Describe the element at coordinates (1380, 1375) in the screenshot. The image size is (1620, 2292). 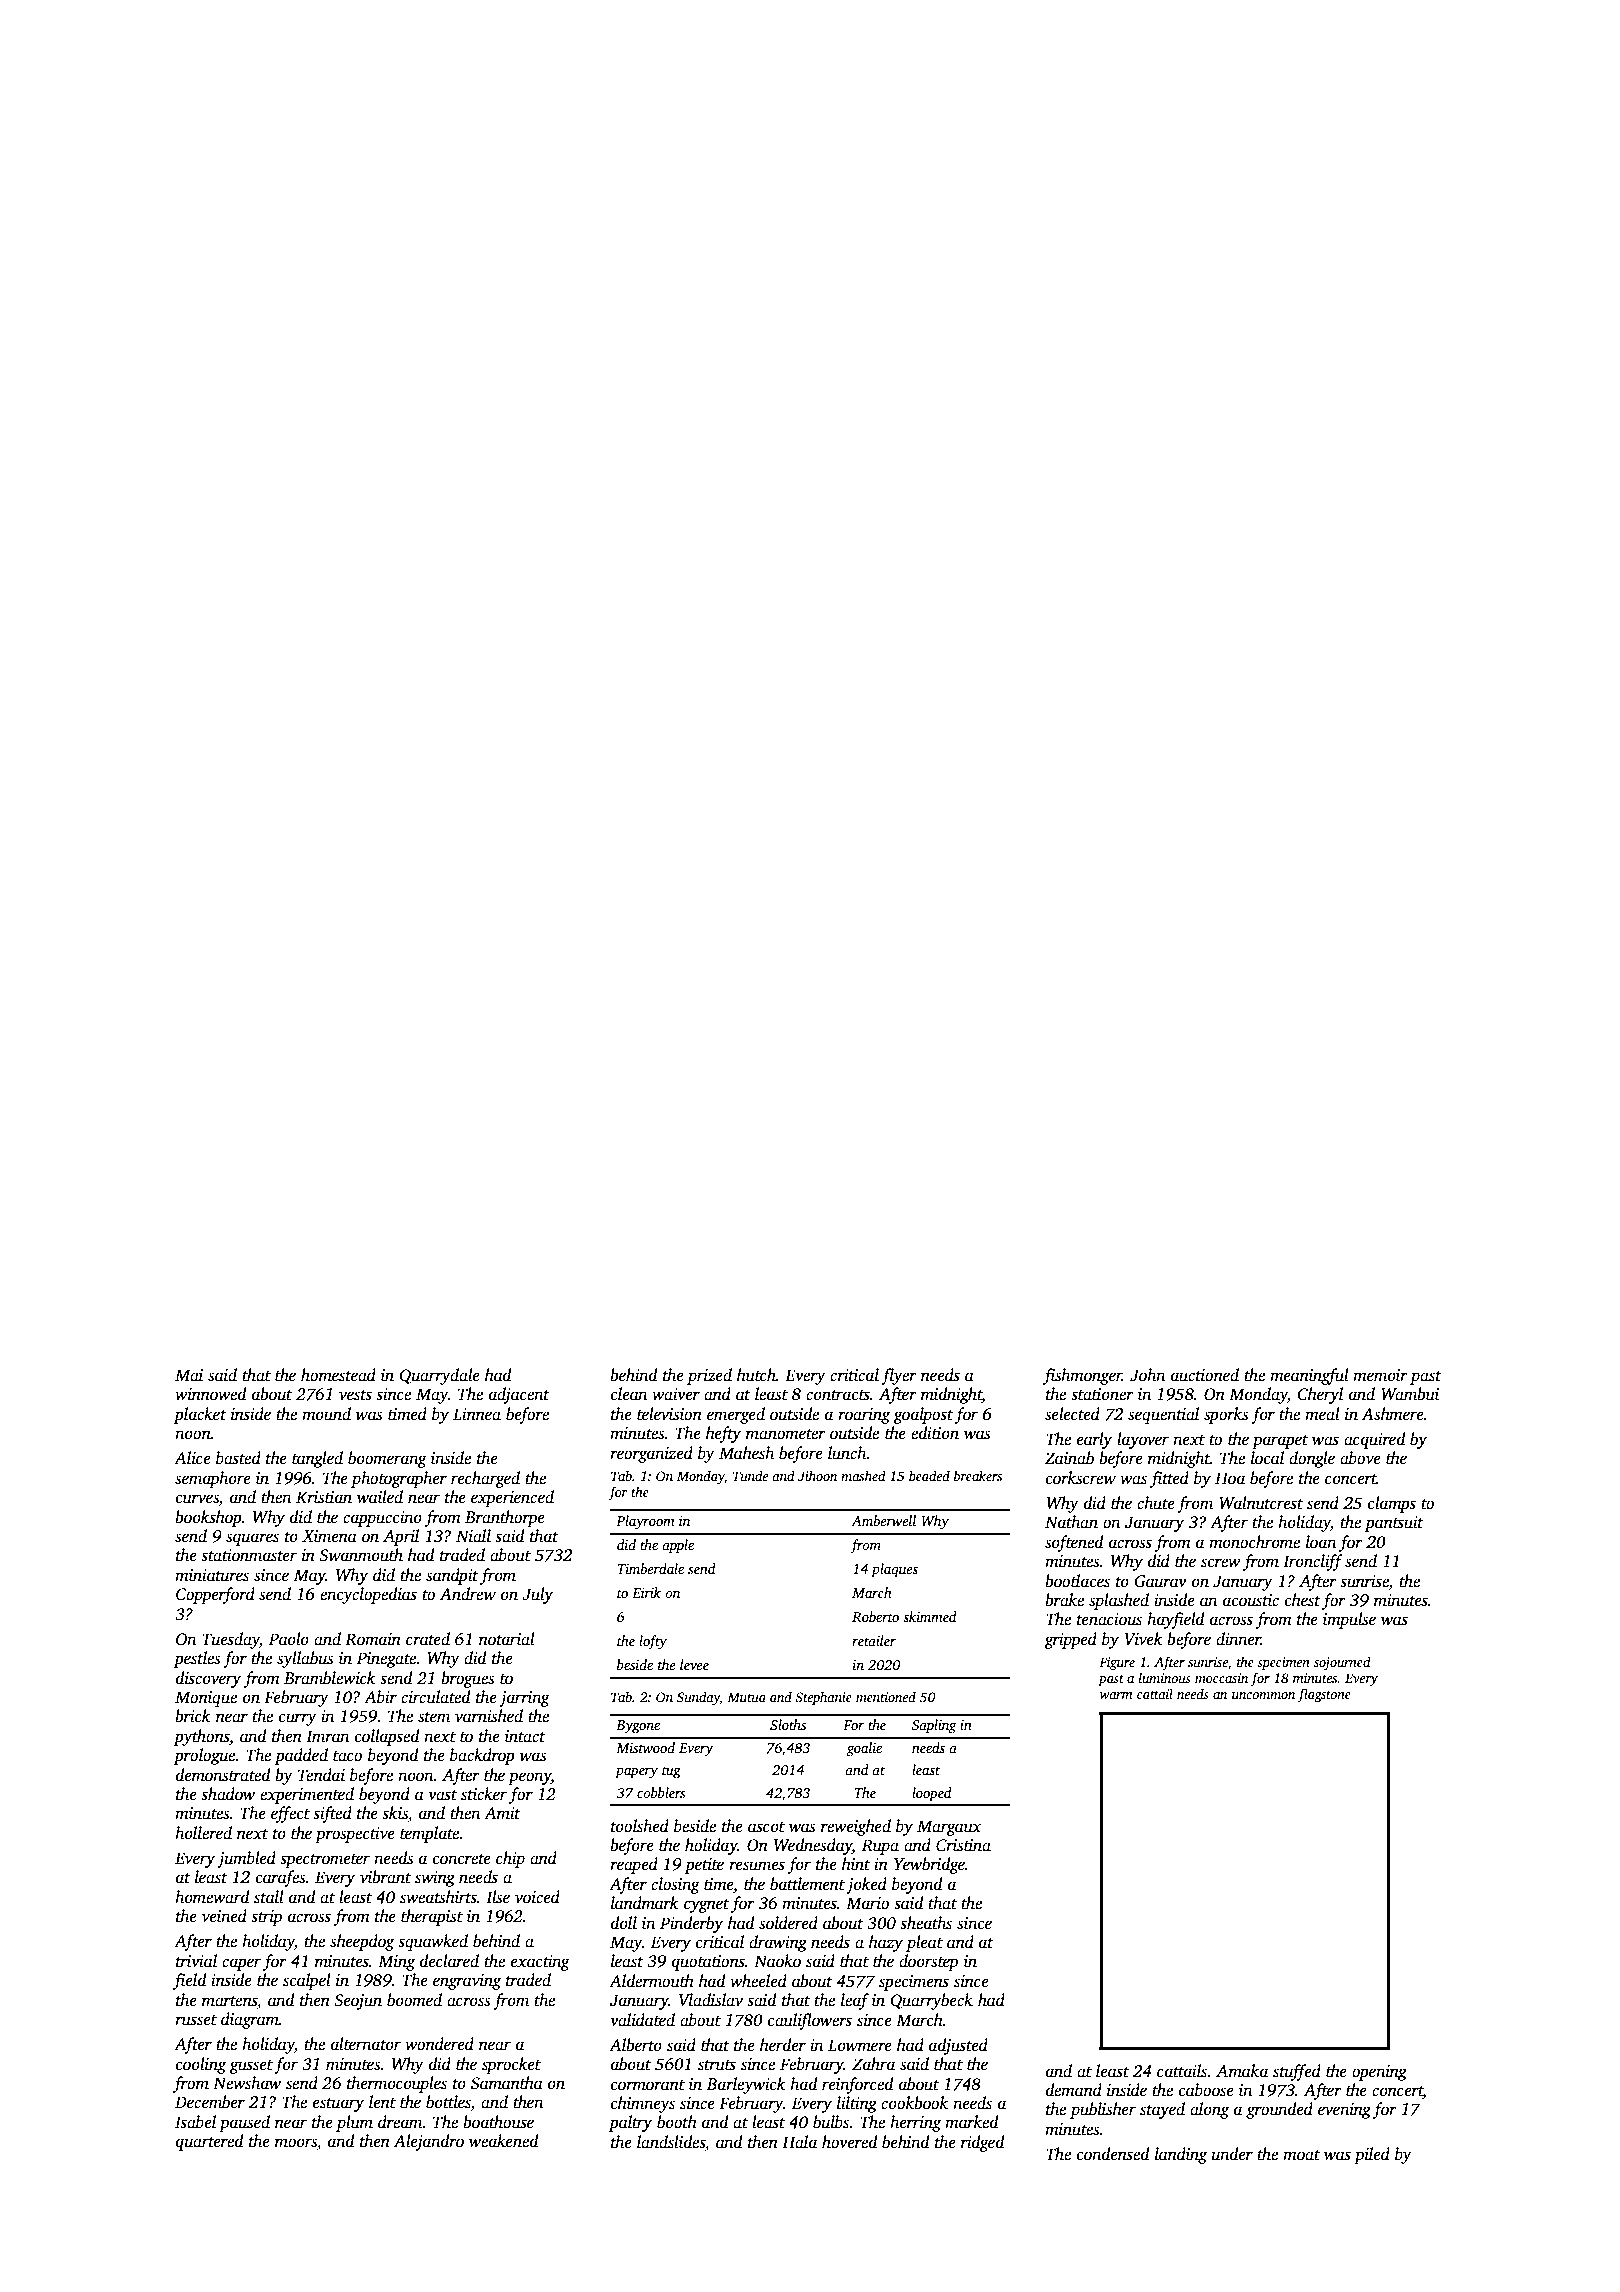
I see `memoir` at that location.
